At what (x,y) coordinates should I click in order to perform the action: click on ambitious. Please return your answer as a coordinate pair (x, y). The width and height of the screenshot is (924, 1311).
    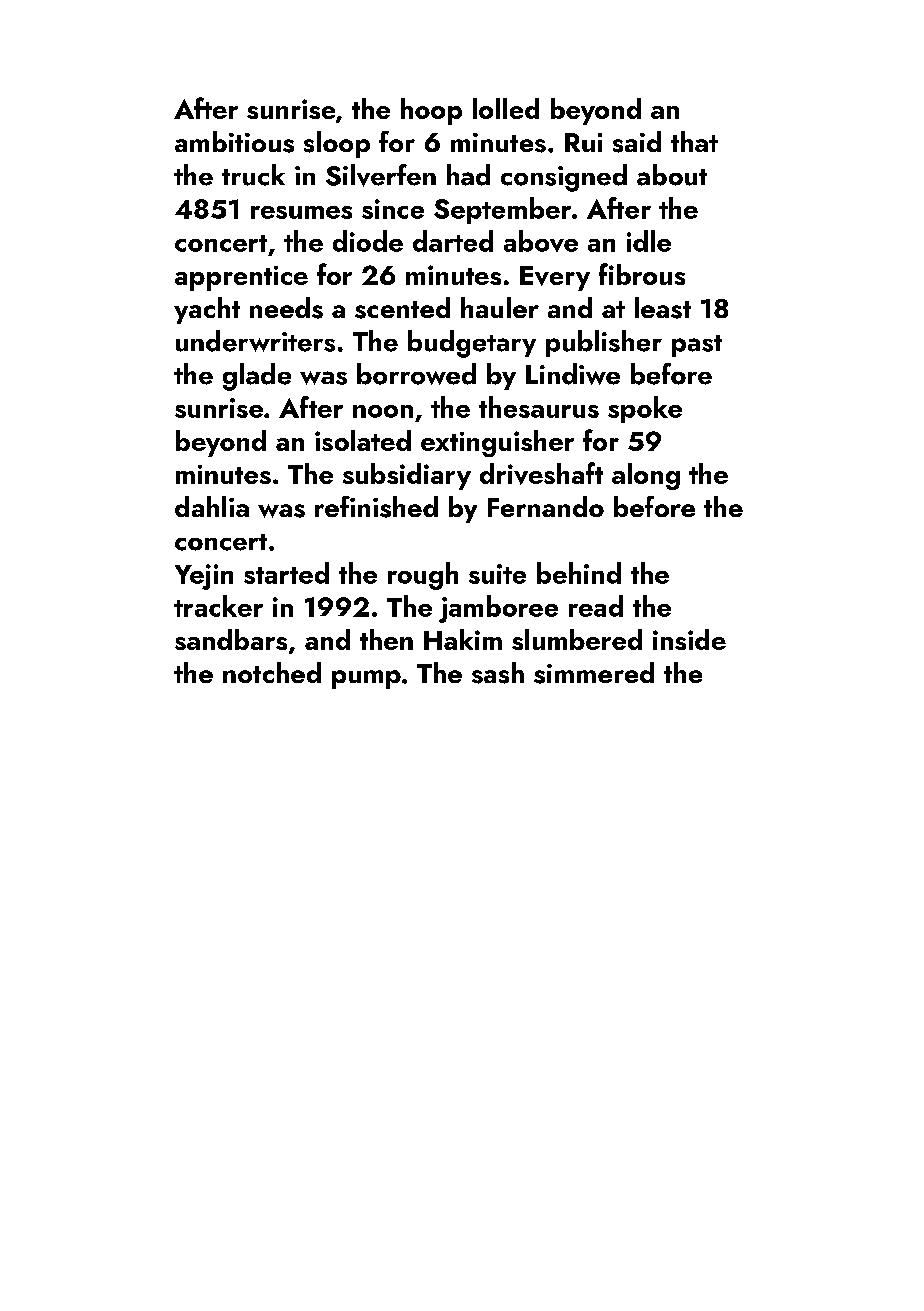
    Looking at the image, I should click on (234, 142).
